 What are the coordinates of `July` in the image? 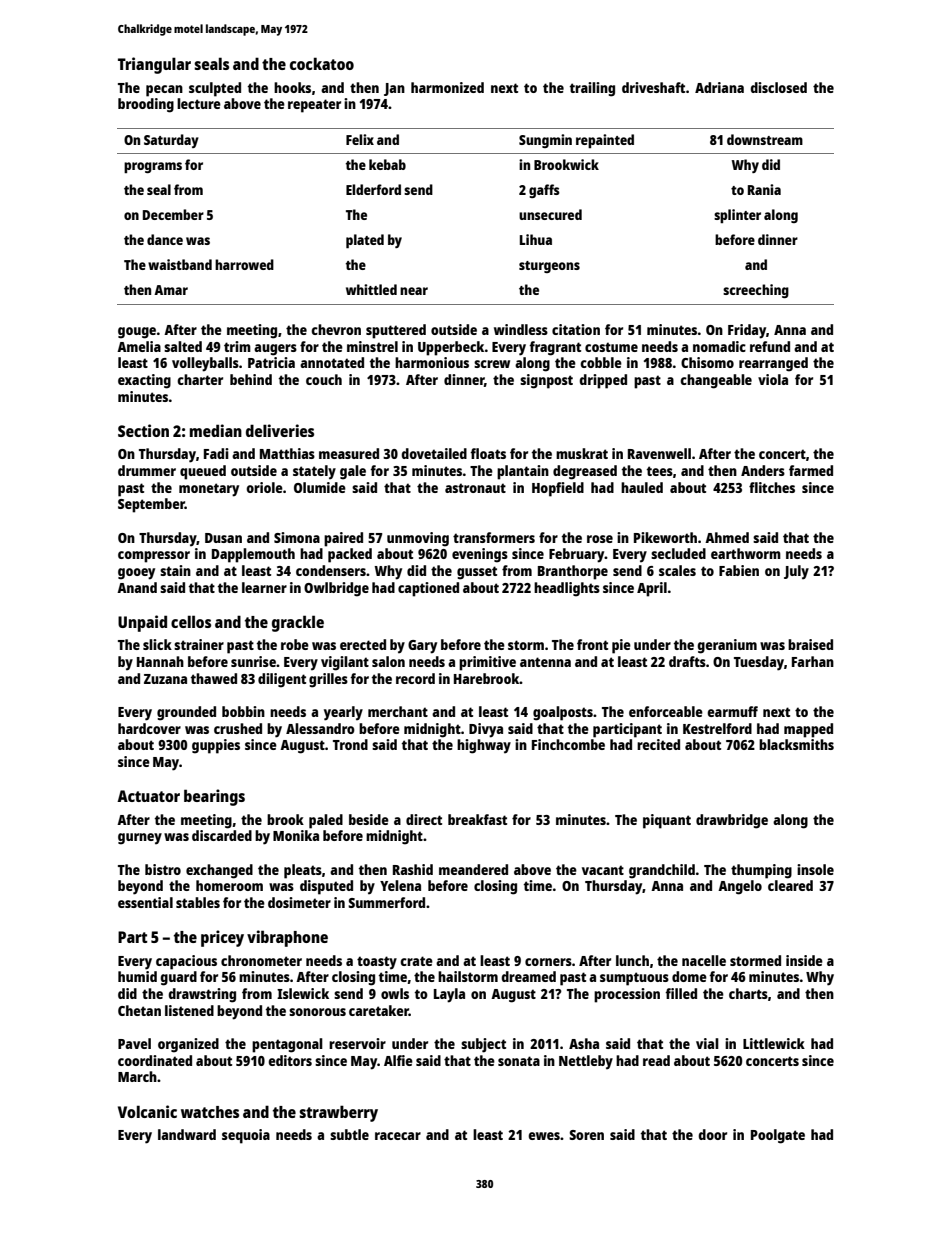 It's located at (796, 572).
